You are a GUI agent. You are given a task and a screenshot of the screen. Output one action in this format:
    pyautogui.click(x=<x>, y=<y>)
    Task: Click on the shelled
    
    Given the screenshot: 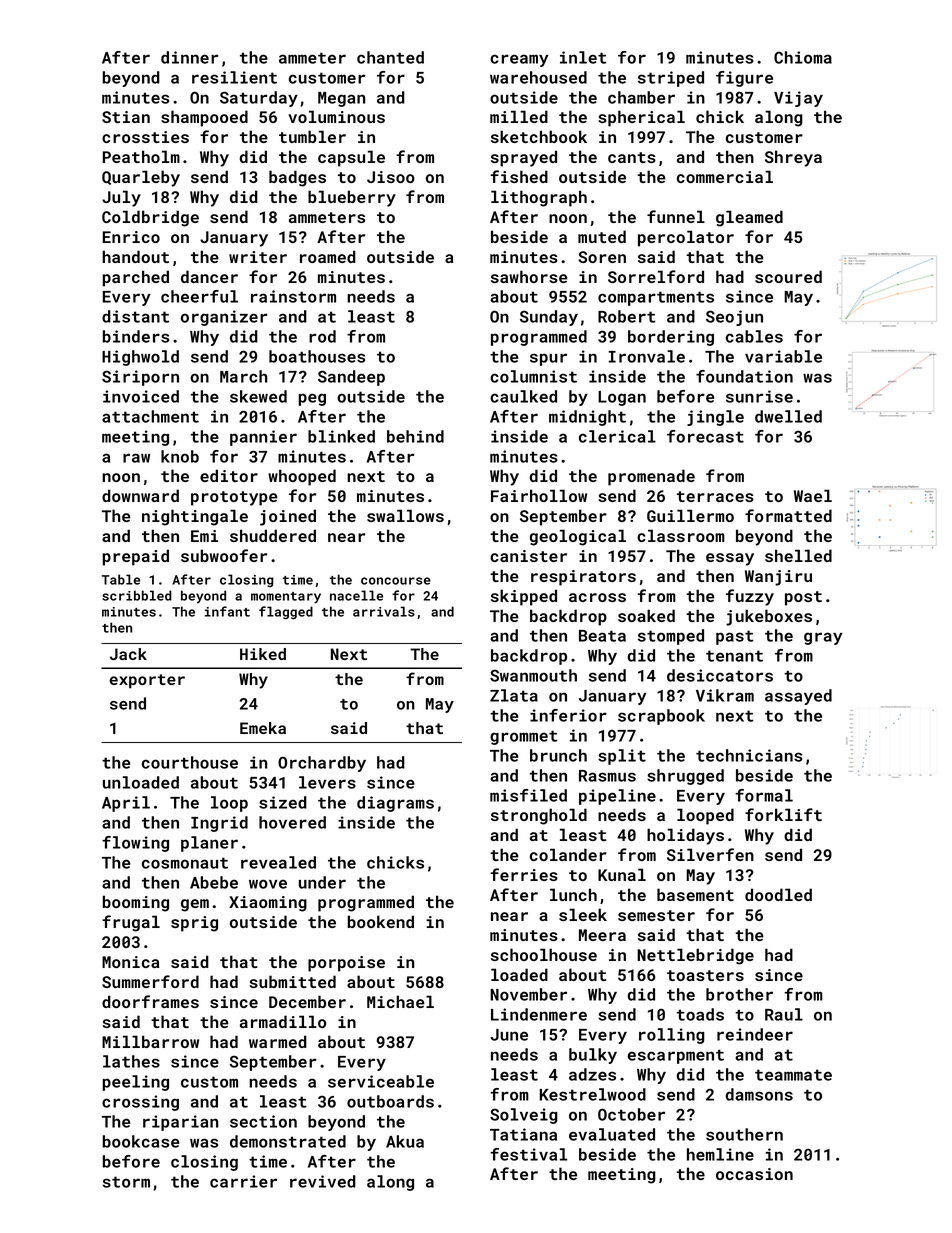 What is the action you would take?
    pyautogui.click(x=798, y=555)
